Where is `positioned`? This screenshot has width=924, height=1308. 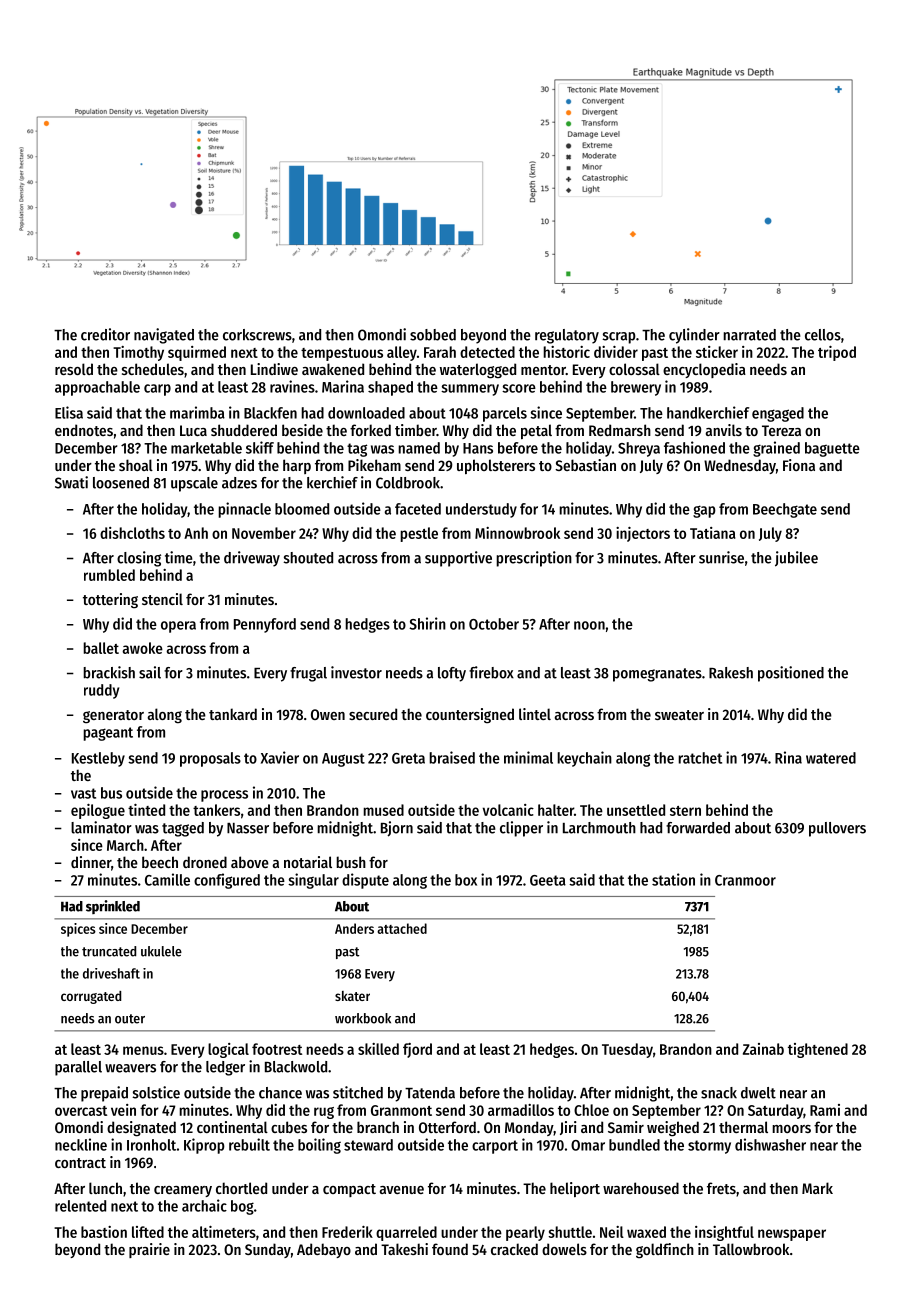
positioned is located at coordinates (791, 674).
